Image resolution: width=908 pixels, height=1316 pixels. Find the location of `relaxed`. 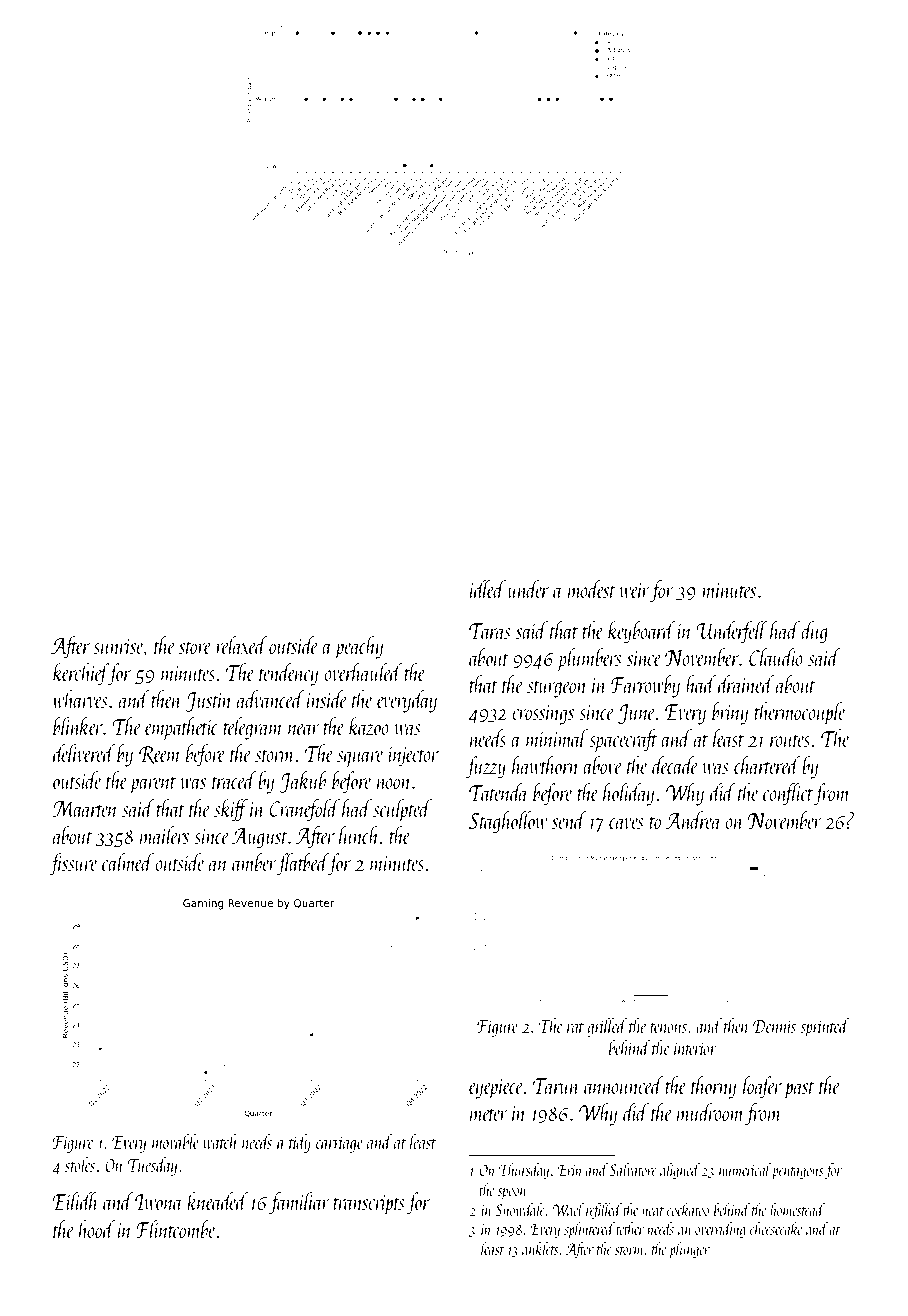

relaxed is located at coordinates (242, 645).
